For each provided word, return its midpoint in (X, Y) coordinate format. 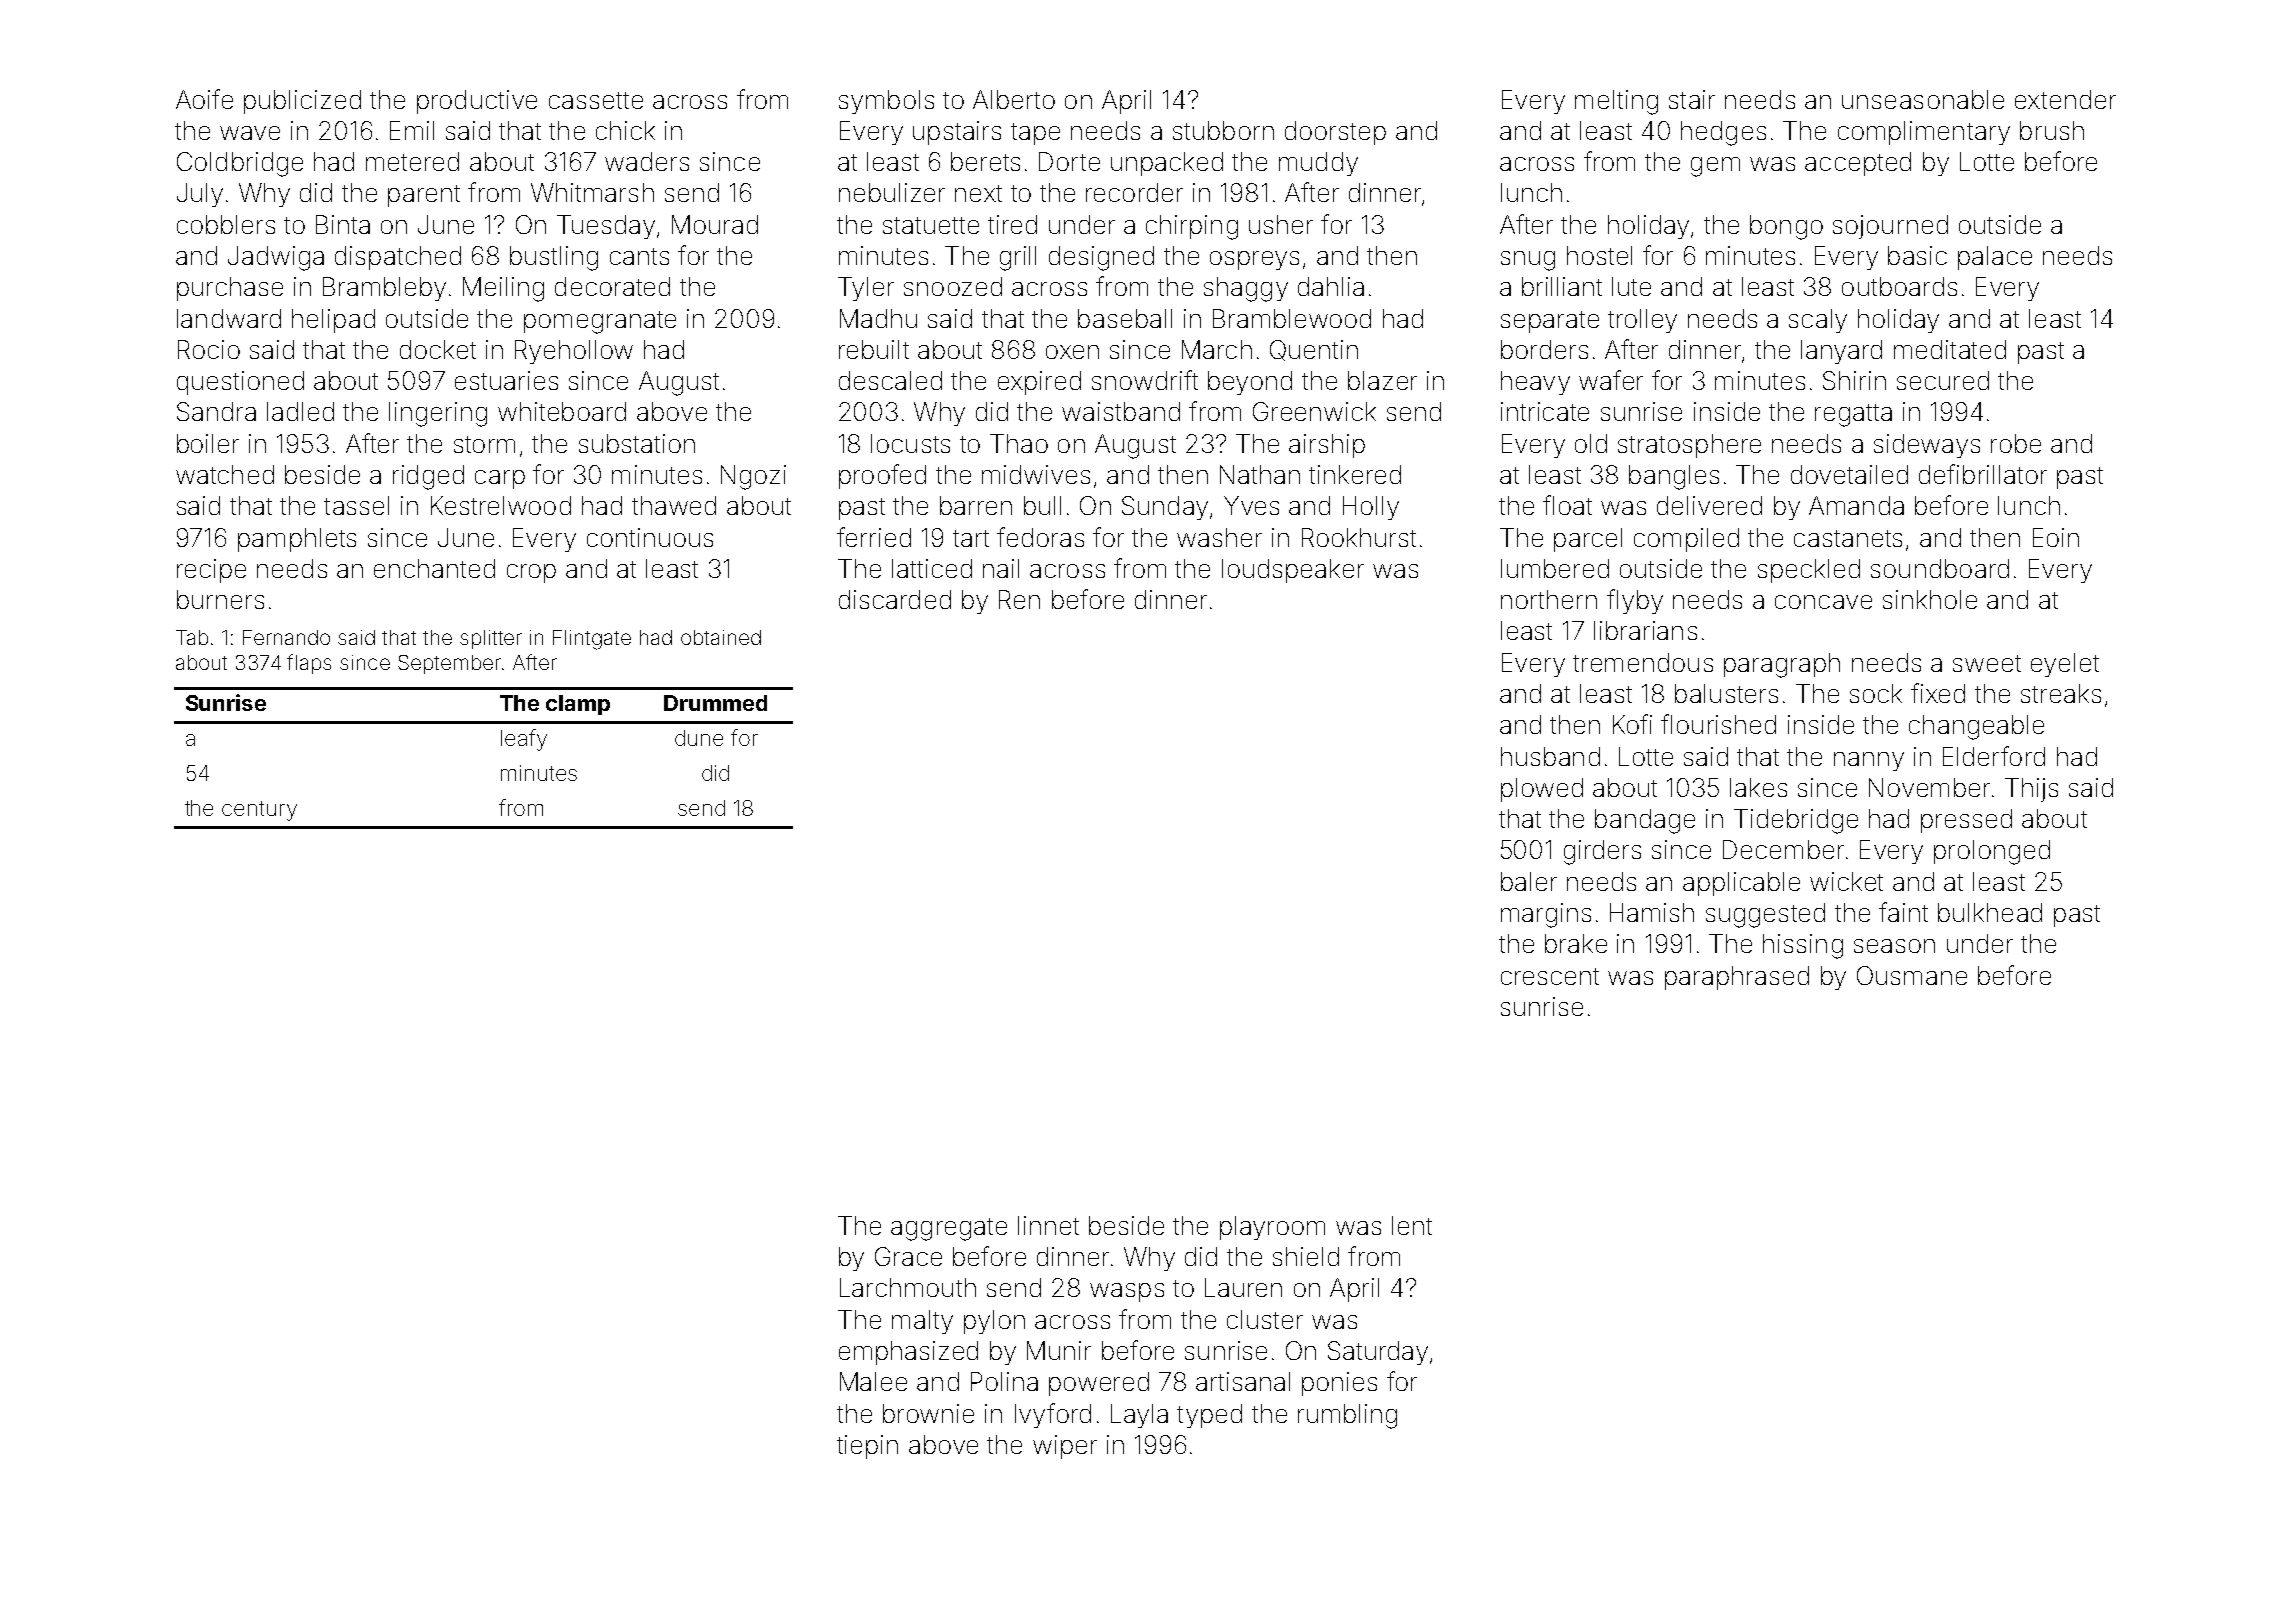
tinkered (1355, 474)
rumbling (1347, 1416)
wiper (1065, 1447)
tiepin (867, 1447)
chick (625, 130)
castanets (1848, 538)
